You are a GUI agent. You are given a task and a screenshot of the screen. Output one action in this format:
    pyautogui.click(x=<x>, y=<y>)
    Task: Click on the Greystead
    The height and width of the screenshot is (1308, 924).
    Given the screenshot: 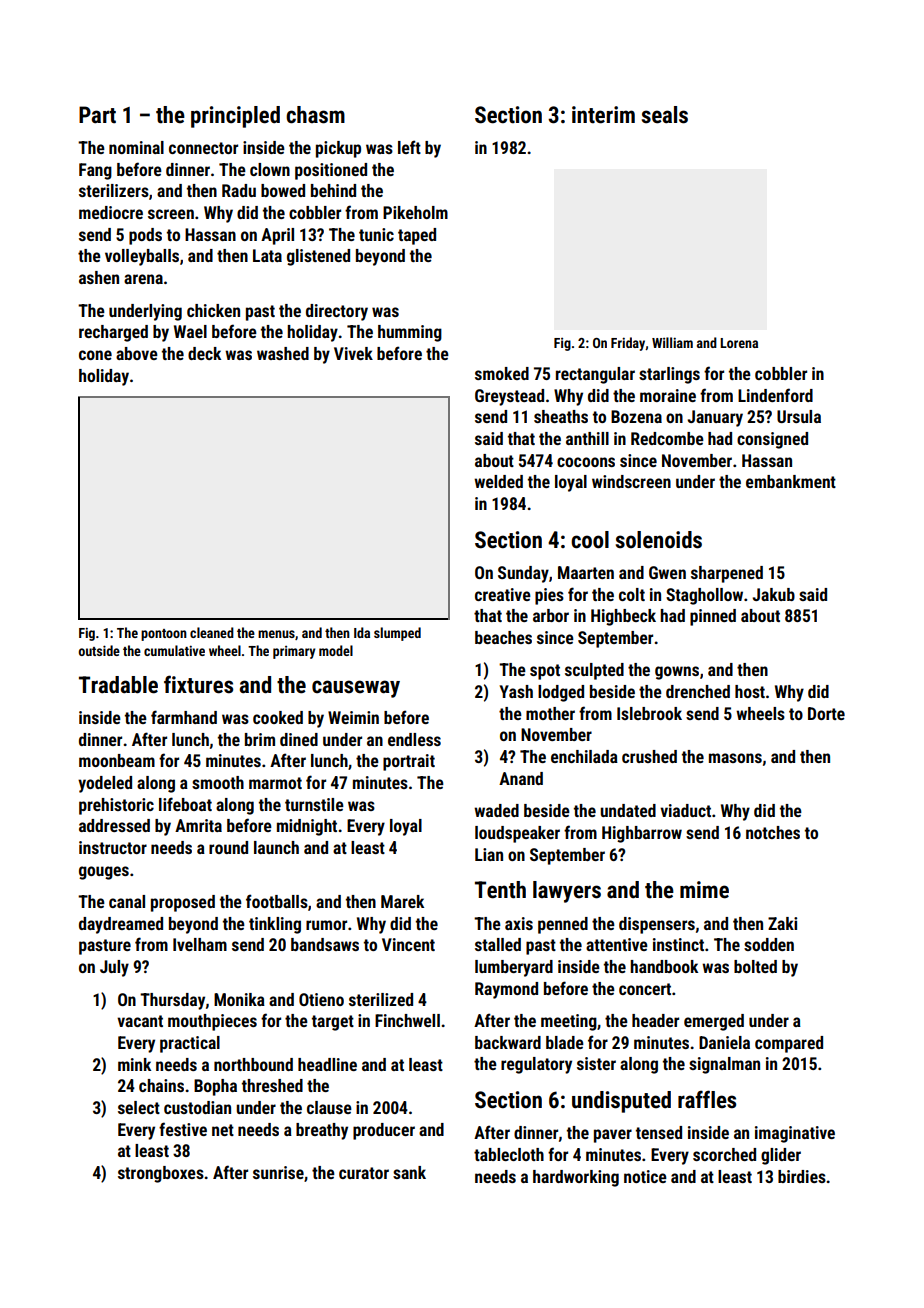 What is the action you would take?
    pyautogui.click(x=509, y=397)
